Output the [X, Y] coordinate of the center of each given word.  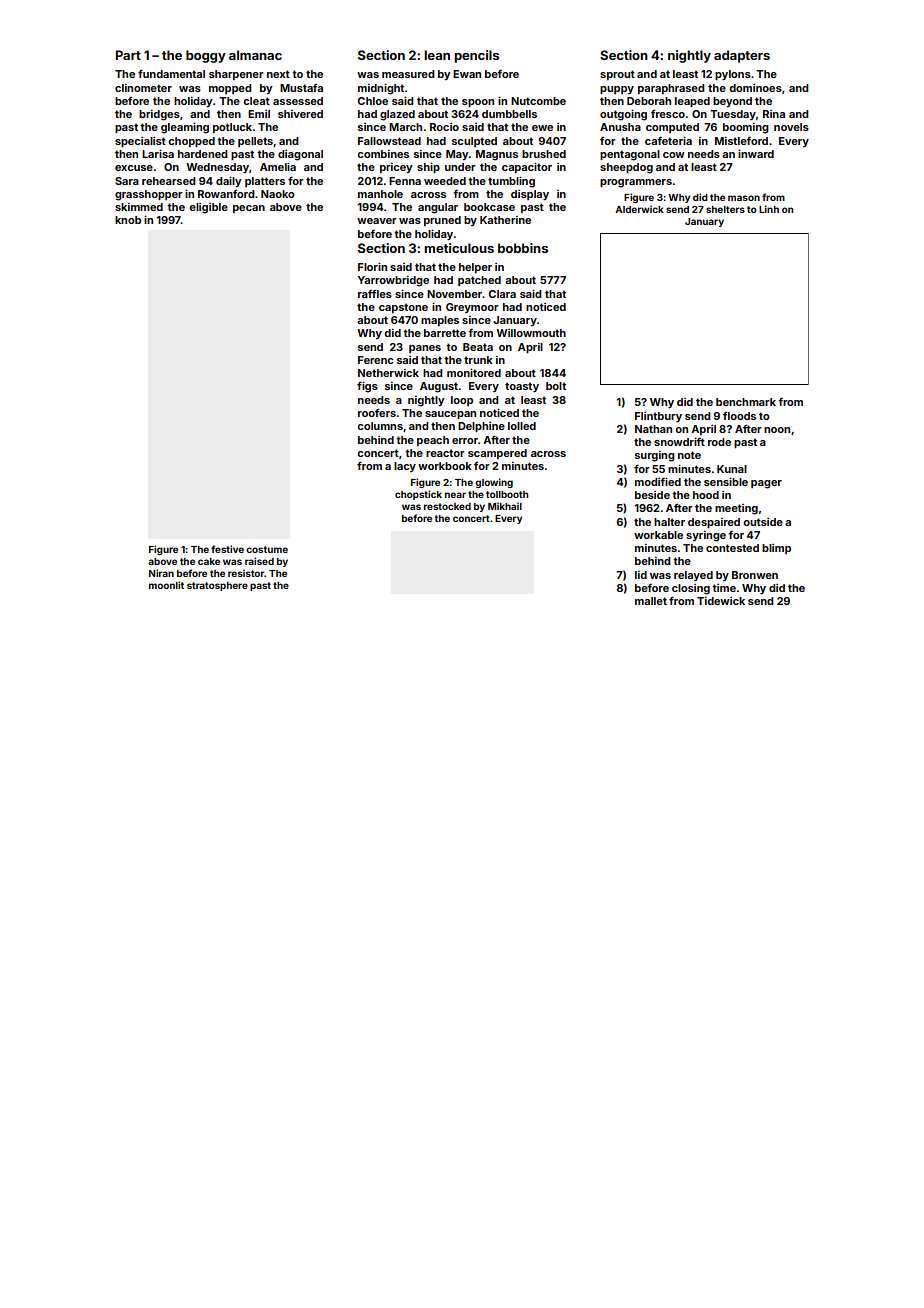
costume [267, 549]
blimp [776, 549]
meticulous [459, 248]
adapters [742, 56]
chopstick [418, 495]
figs [367, 387]
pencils [476, 56]
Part [128, 55]
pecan [249, 209]
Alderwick [639, 209]
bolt [556, 386]
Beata [478, 347]
